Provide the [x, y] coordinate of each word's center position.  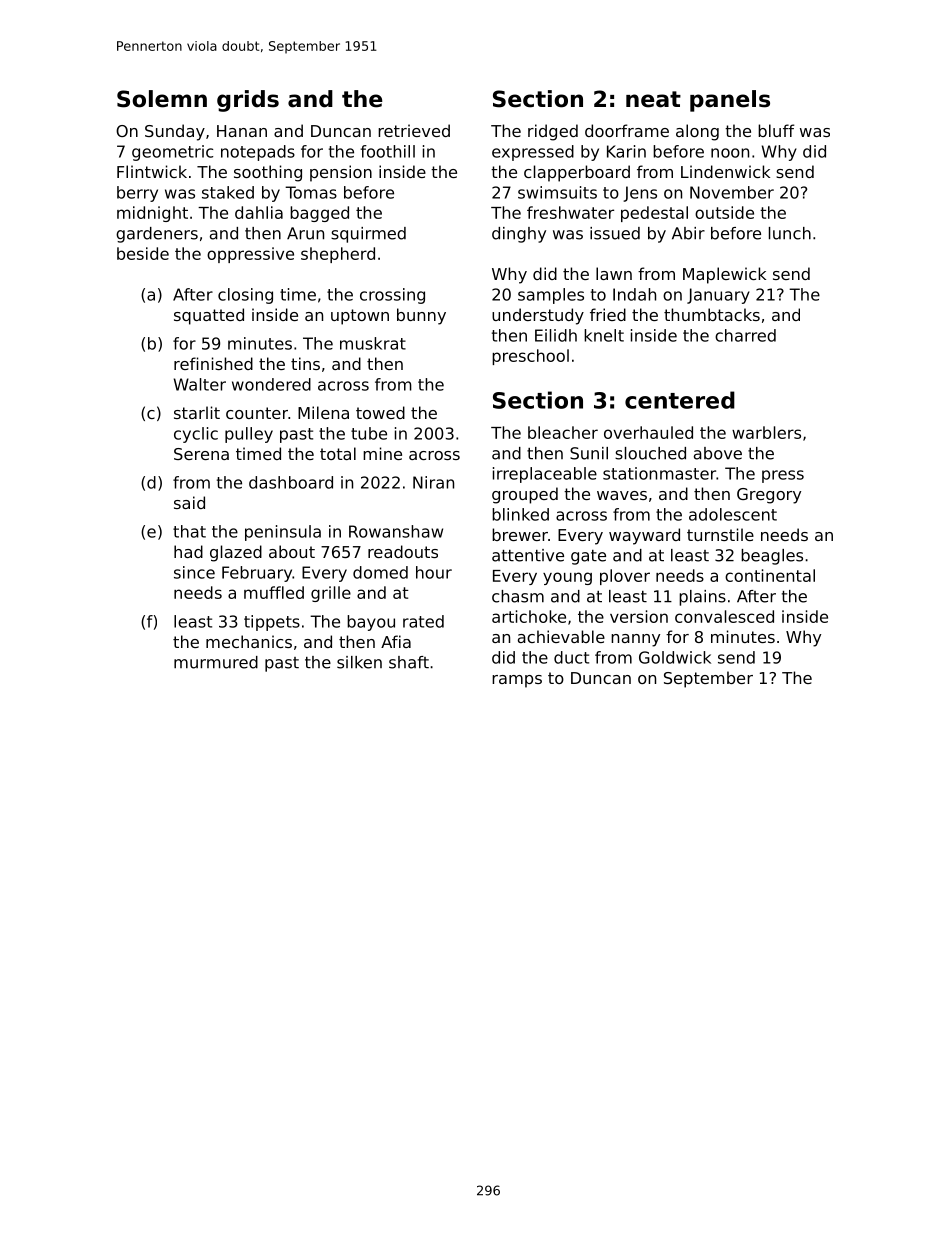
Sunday [175, 132]
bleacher [563, 432]
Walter [200, 384]
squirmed [368, 235]
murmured [216, 662]
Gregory [769, 496]
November [732, 192]
